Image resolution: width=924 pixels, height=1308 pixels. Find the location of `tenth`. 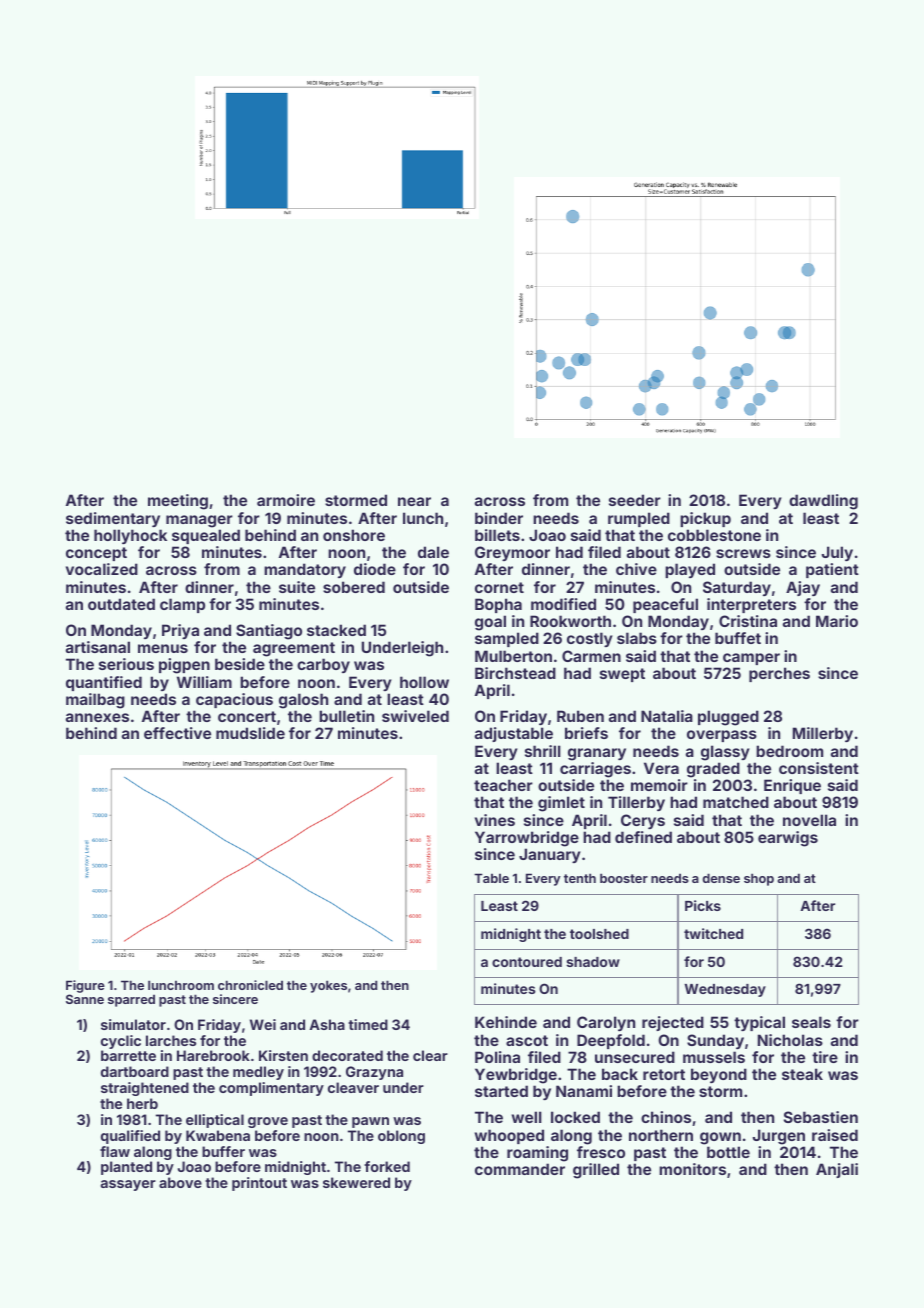

tenth is located at coordinates (580, 878).
